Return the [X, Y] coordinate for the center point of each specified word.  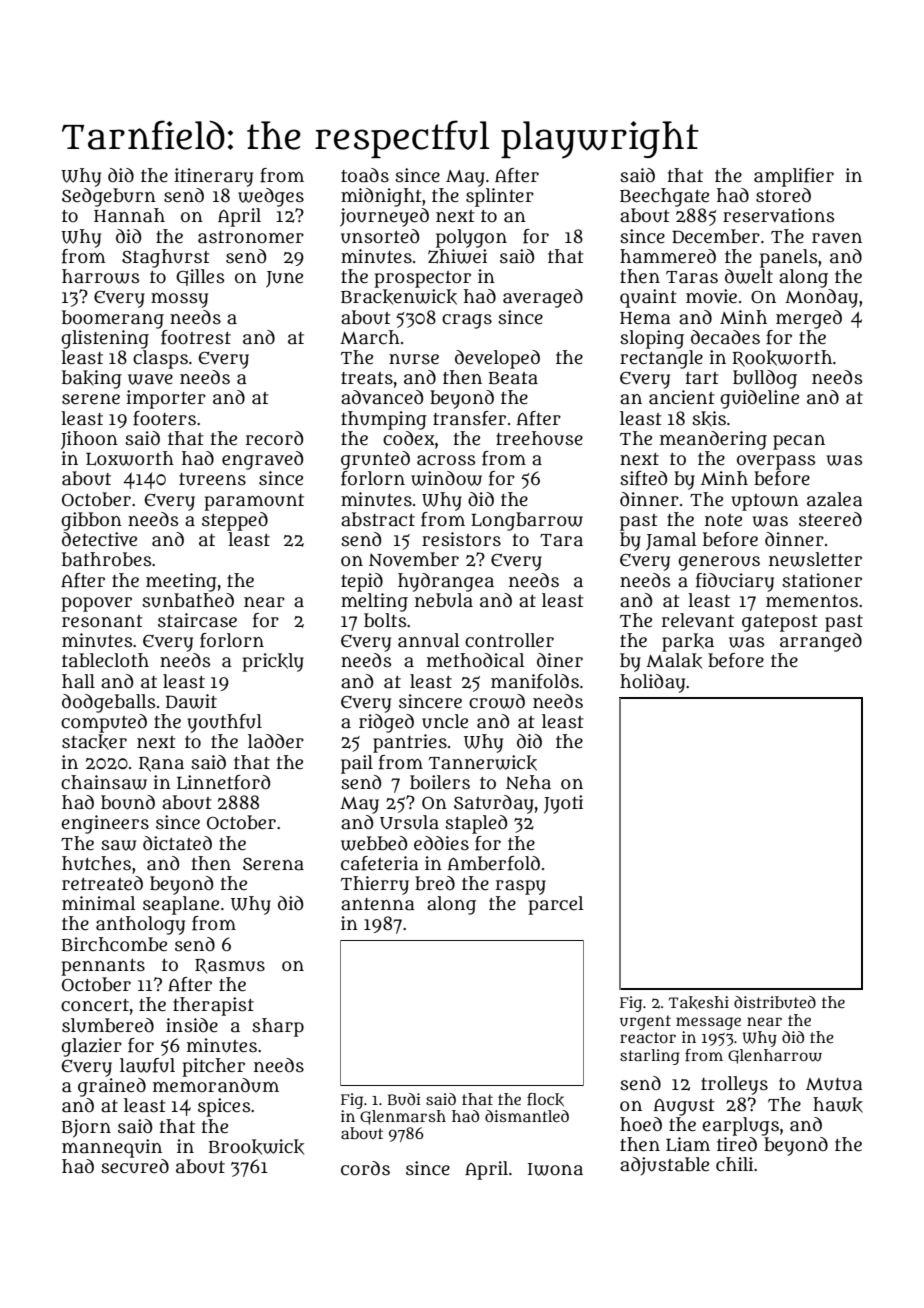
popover [96, 604]
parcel [556, 905]
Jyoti [563, 804]
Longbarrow [527, 521]
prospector [422, 279]
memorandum [216, 1085]
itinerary [213, 177]
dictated [177, 843]
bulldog [765, 379]
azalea [835, 499]
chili [734, 1164]
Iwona [555, 1169]
